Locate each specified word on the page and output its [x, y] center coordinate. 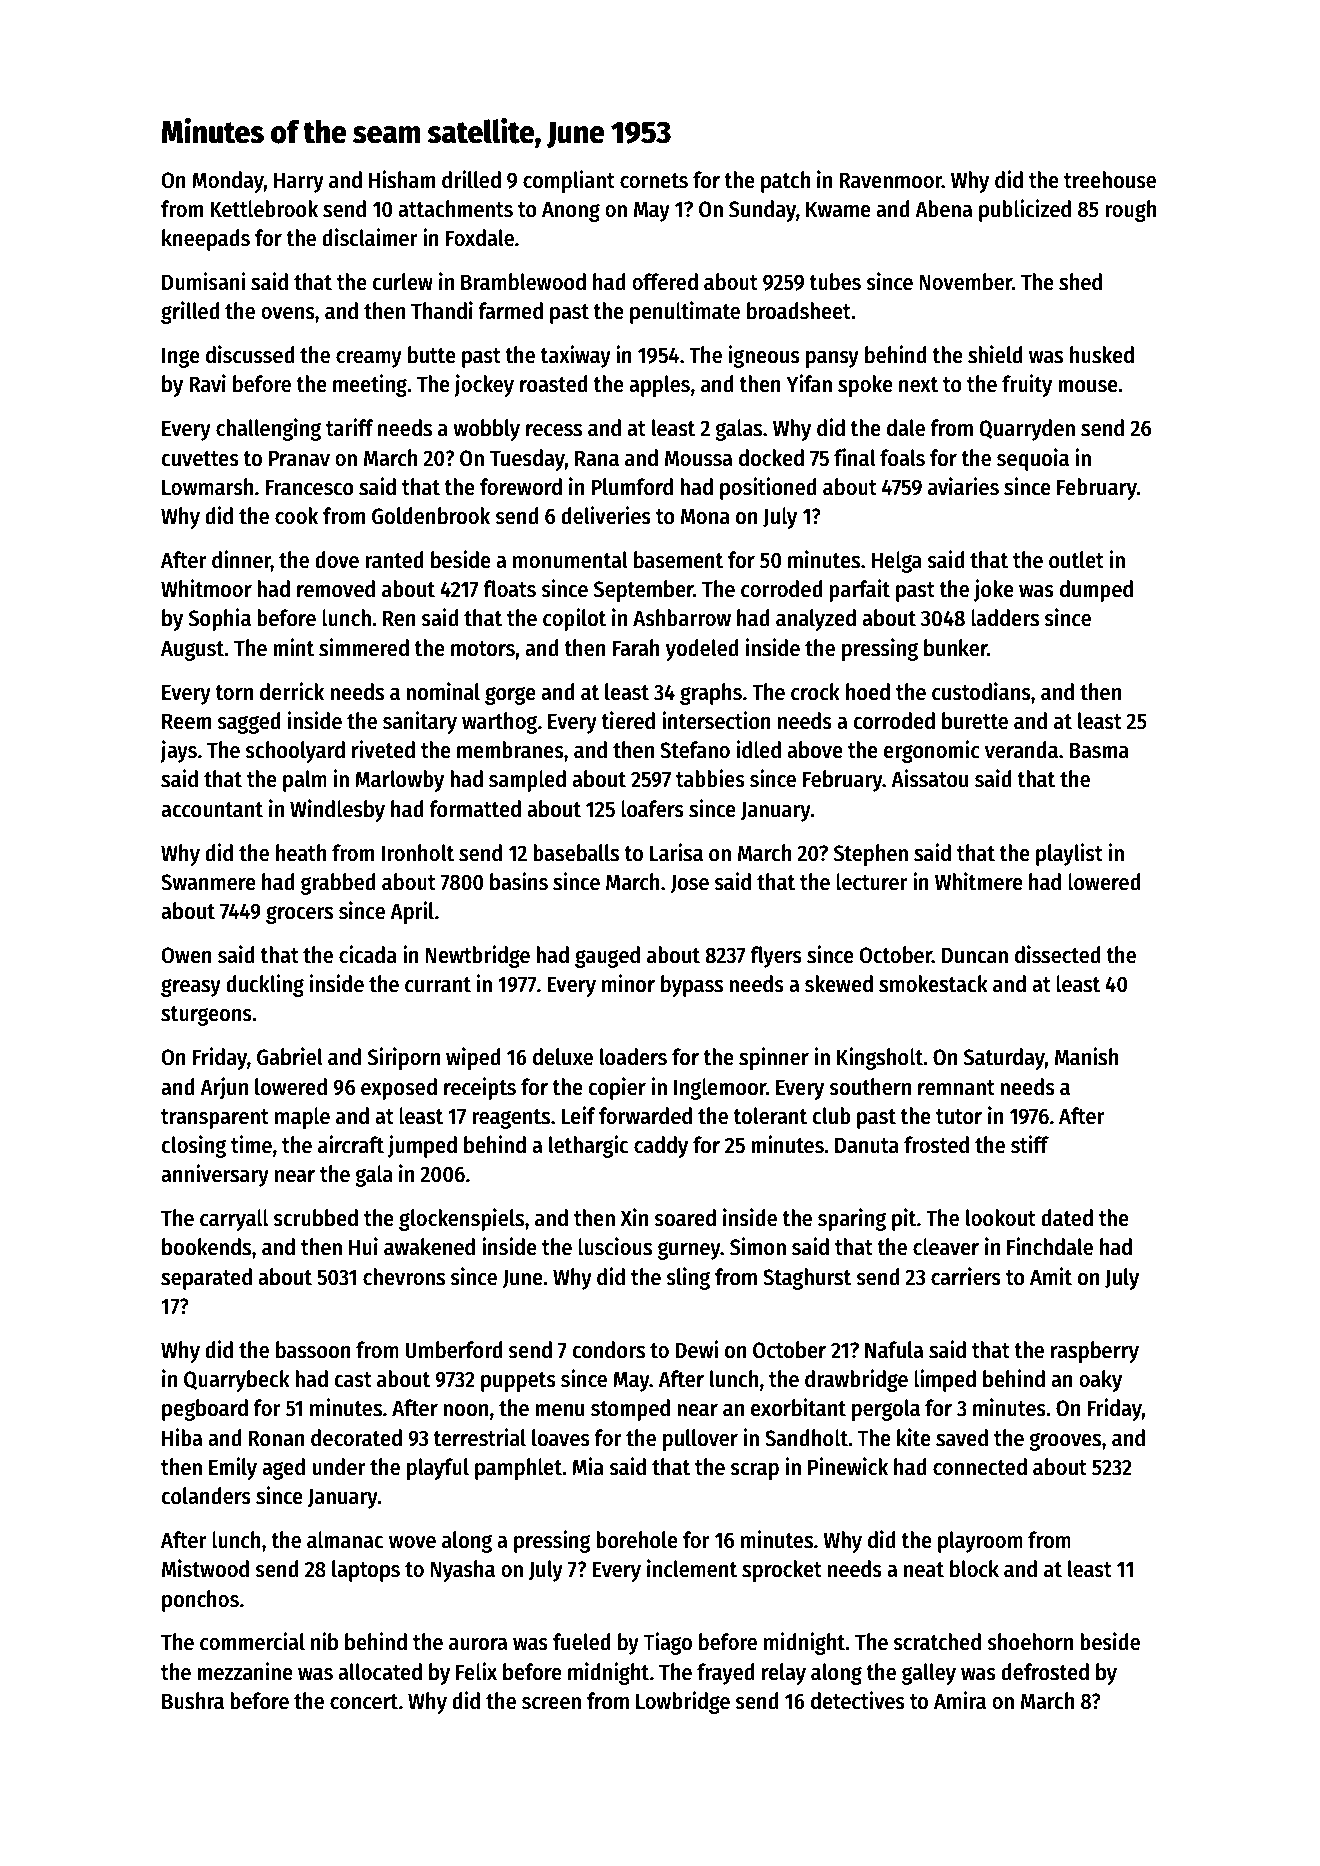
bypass [692, 986]
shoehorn [1030, 1642]
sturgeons [206, 1016]
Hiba [182, 1437]
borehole [637, 1540]
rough [1130, 211]
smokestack [933, 984]
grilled [190, 312]
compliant [569, 181]
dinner [241, 560]
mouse [1088, 386]
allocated [380, 1672]
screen [551, 1703]
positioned [768, 488]
